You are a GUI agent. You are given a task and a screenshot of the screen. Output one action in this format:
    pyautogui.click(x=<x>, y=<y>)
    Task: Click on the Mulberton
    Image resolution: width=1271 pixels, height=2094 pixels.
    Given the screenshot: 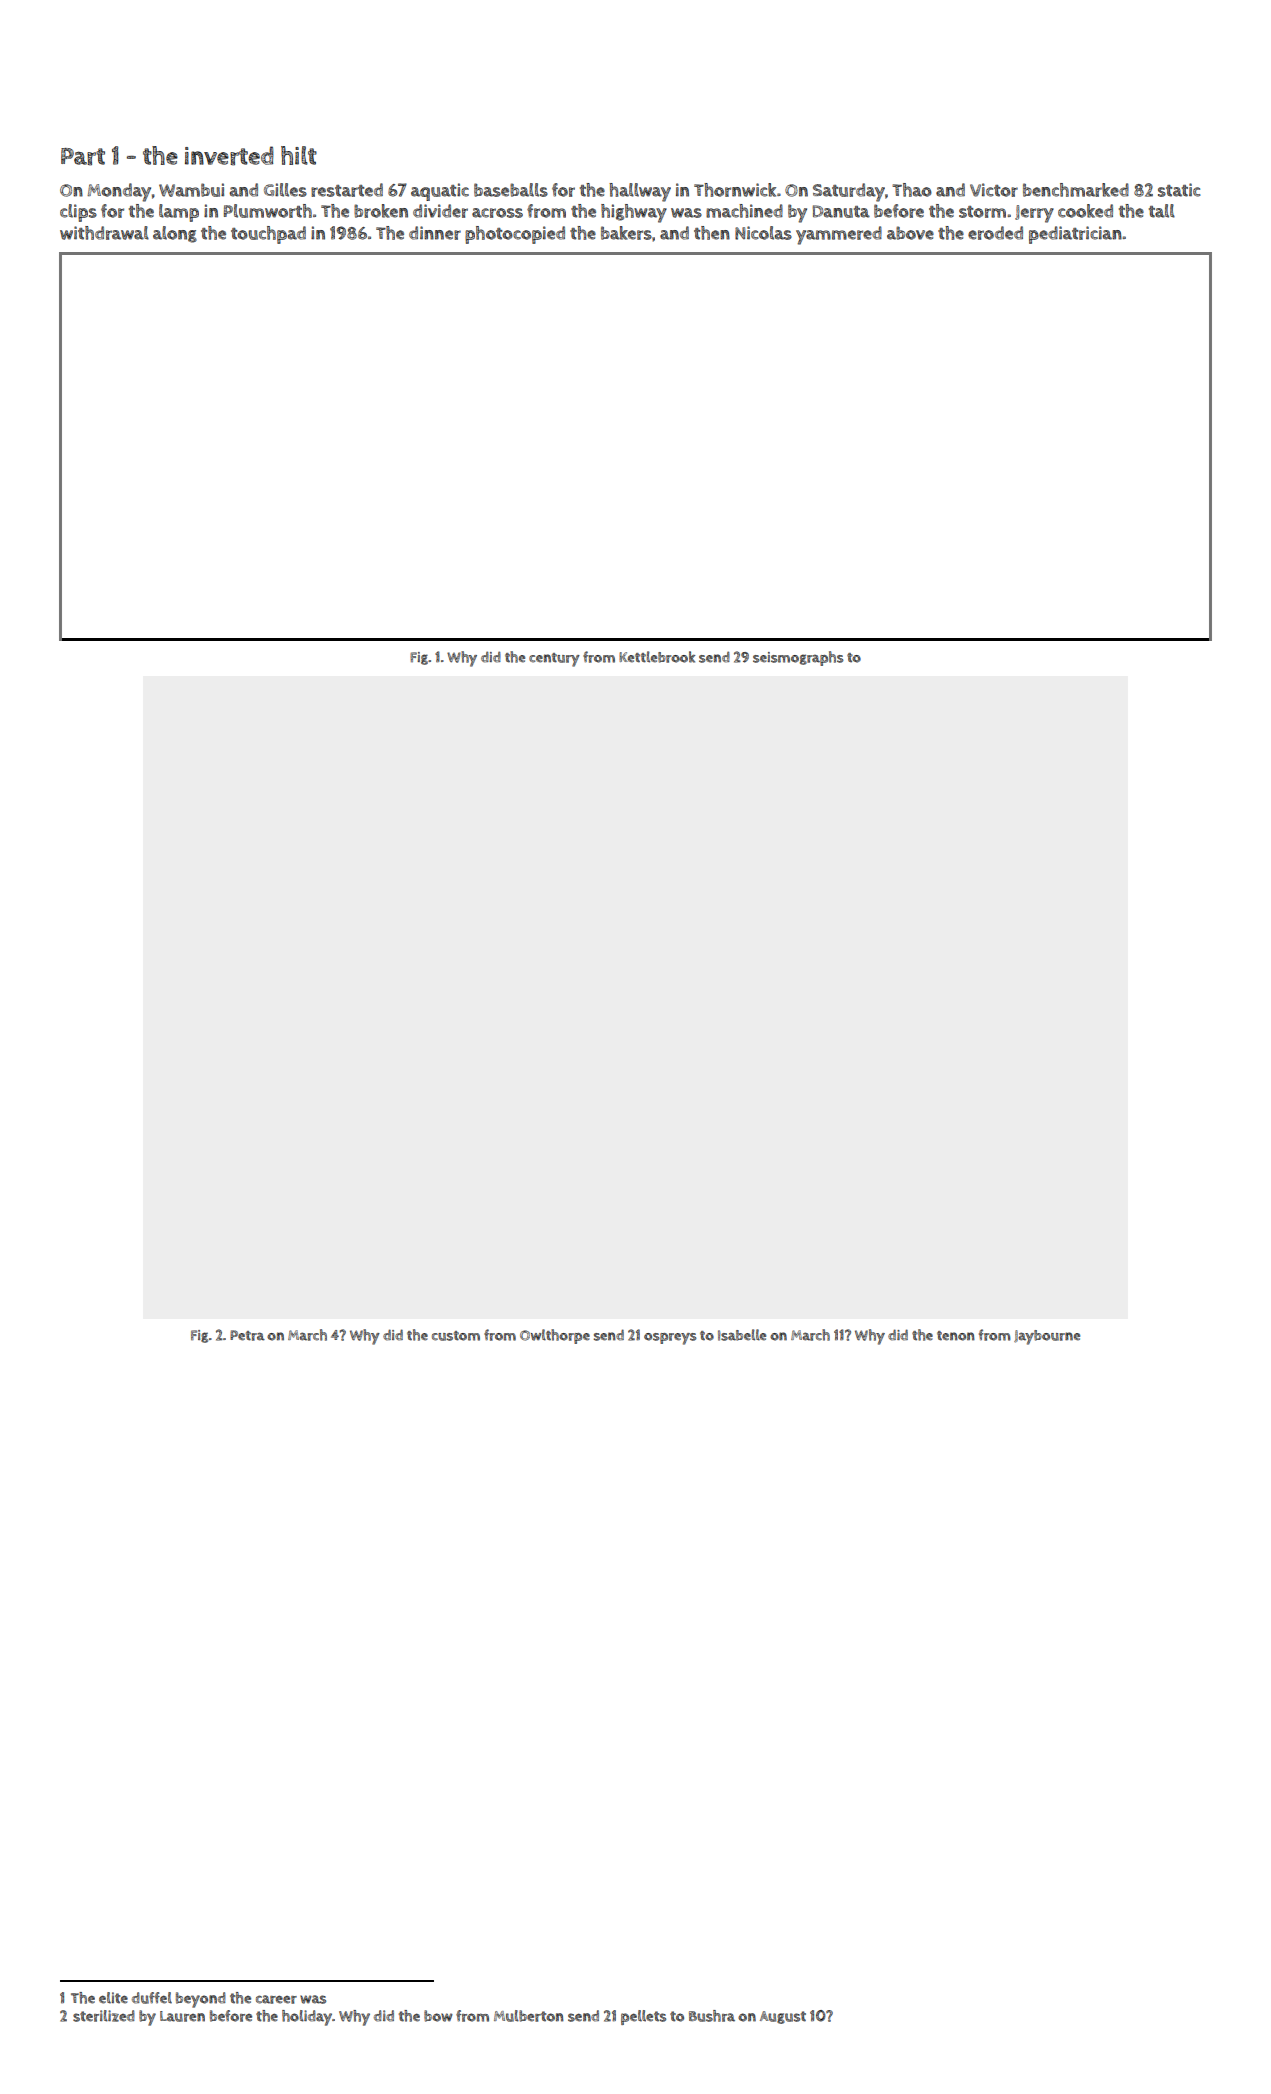 What is the action you would take?
    pyautogui.click(x=529, y=2016)
